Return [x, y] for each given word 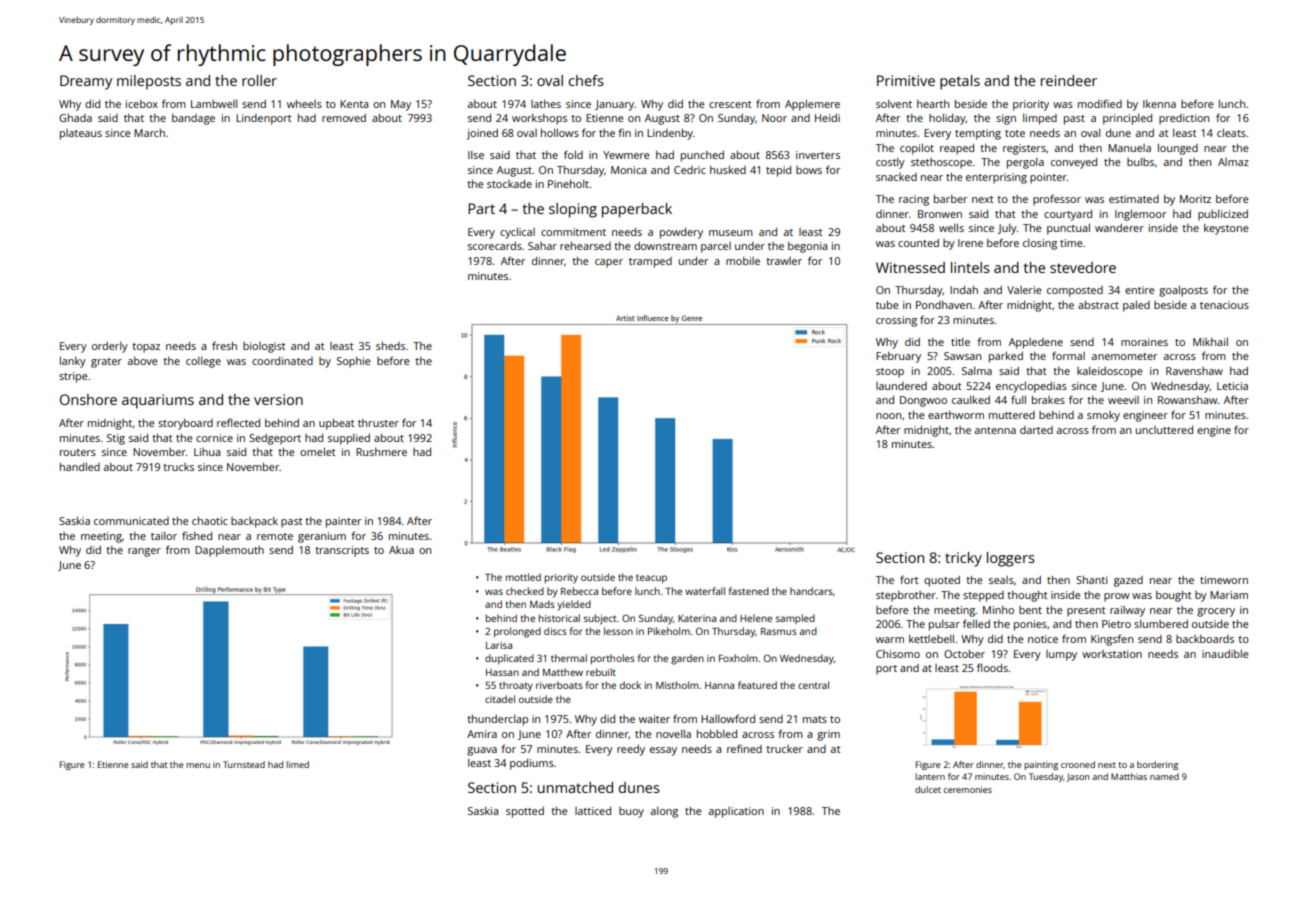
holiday [947, 119]
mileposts [149, 82]
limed [297, 764]
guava [482, 751]
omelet [317, 452]
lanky [73, 362]
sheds [390, 346]
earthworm [956, 415]
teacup [651, 579]
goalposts [1183, 291]
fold [573, 154]
